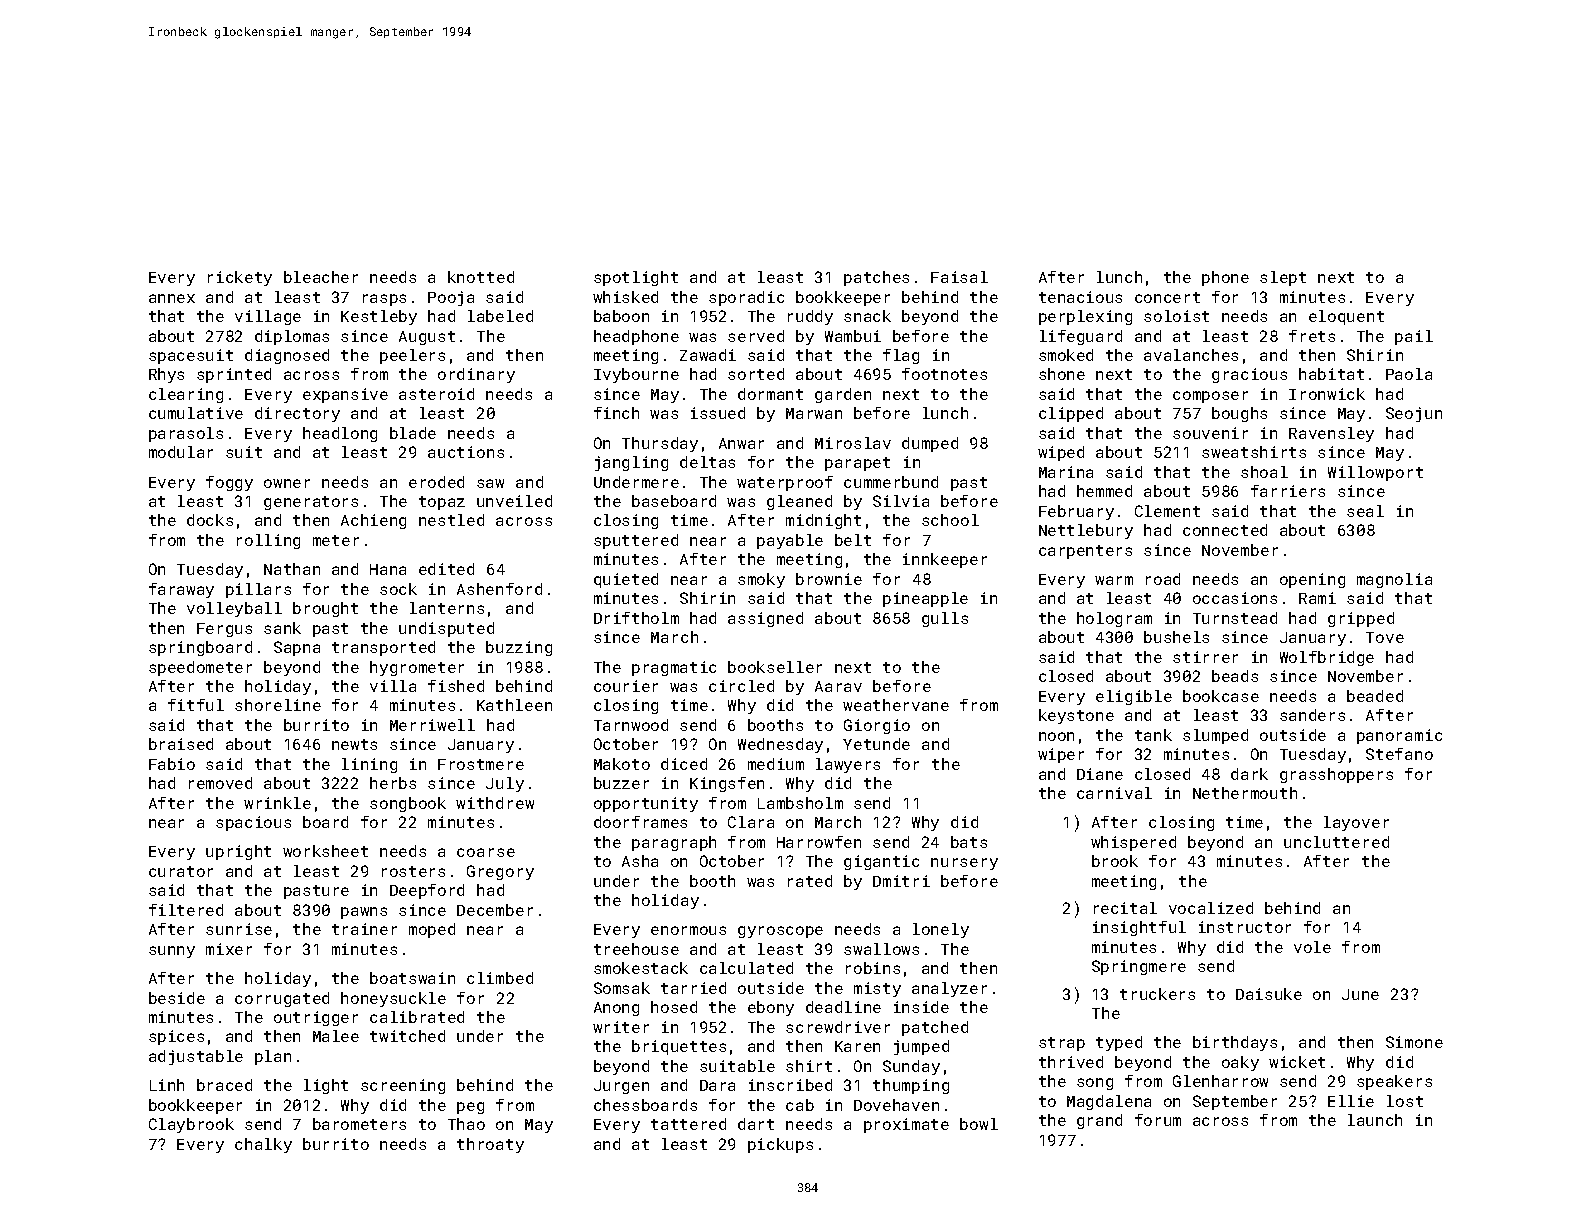 The image size is (1593, 1231). I want to click on asteroid, so click(436, 394).
